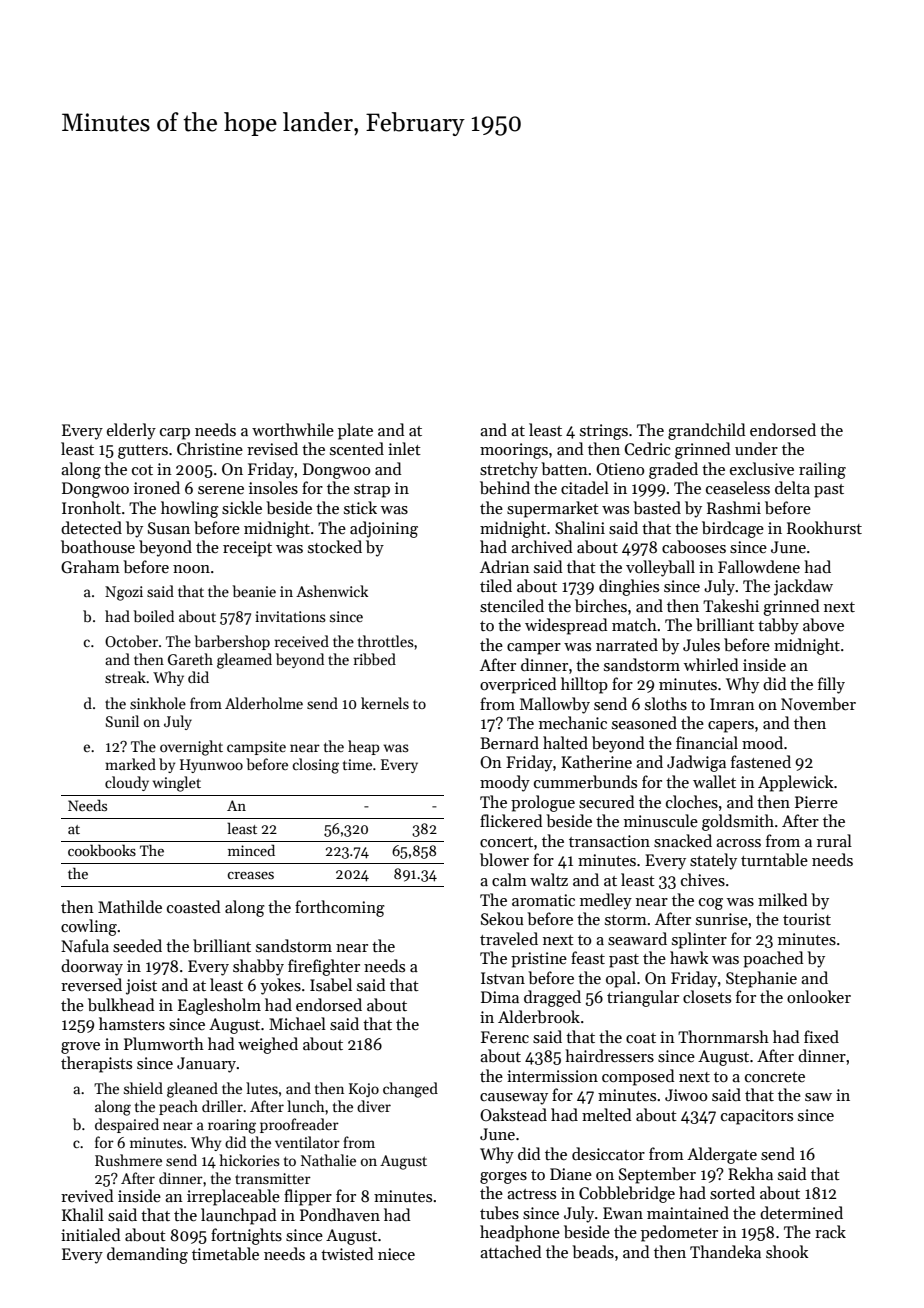 This screenshot has height=1308, width=924. Describe the element at coordinates (503, 1178) in the screenshot. I see `gorges` at that location.
